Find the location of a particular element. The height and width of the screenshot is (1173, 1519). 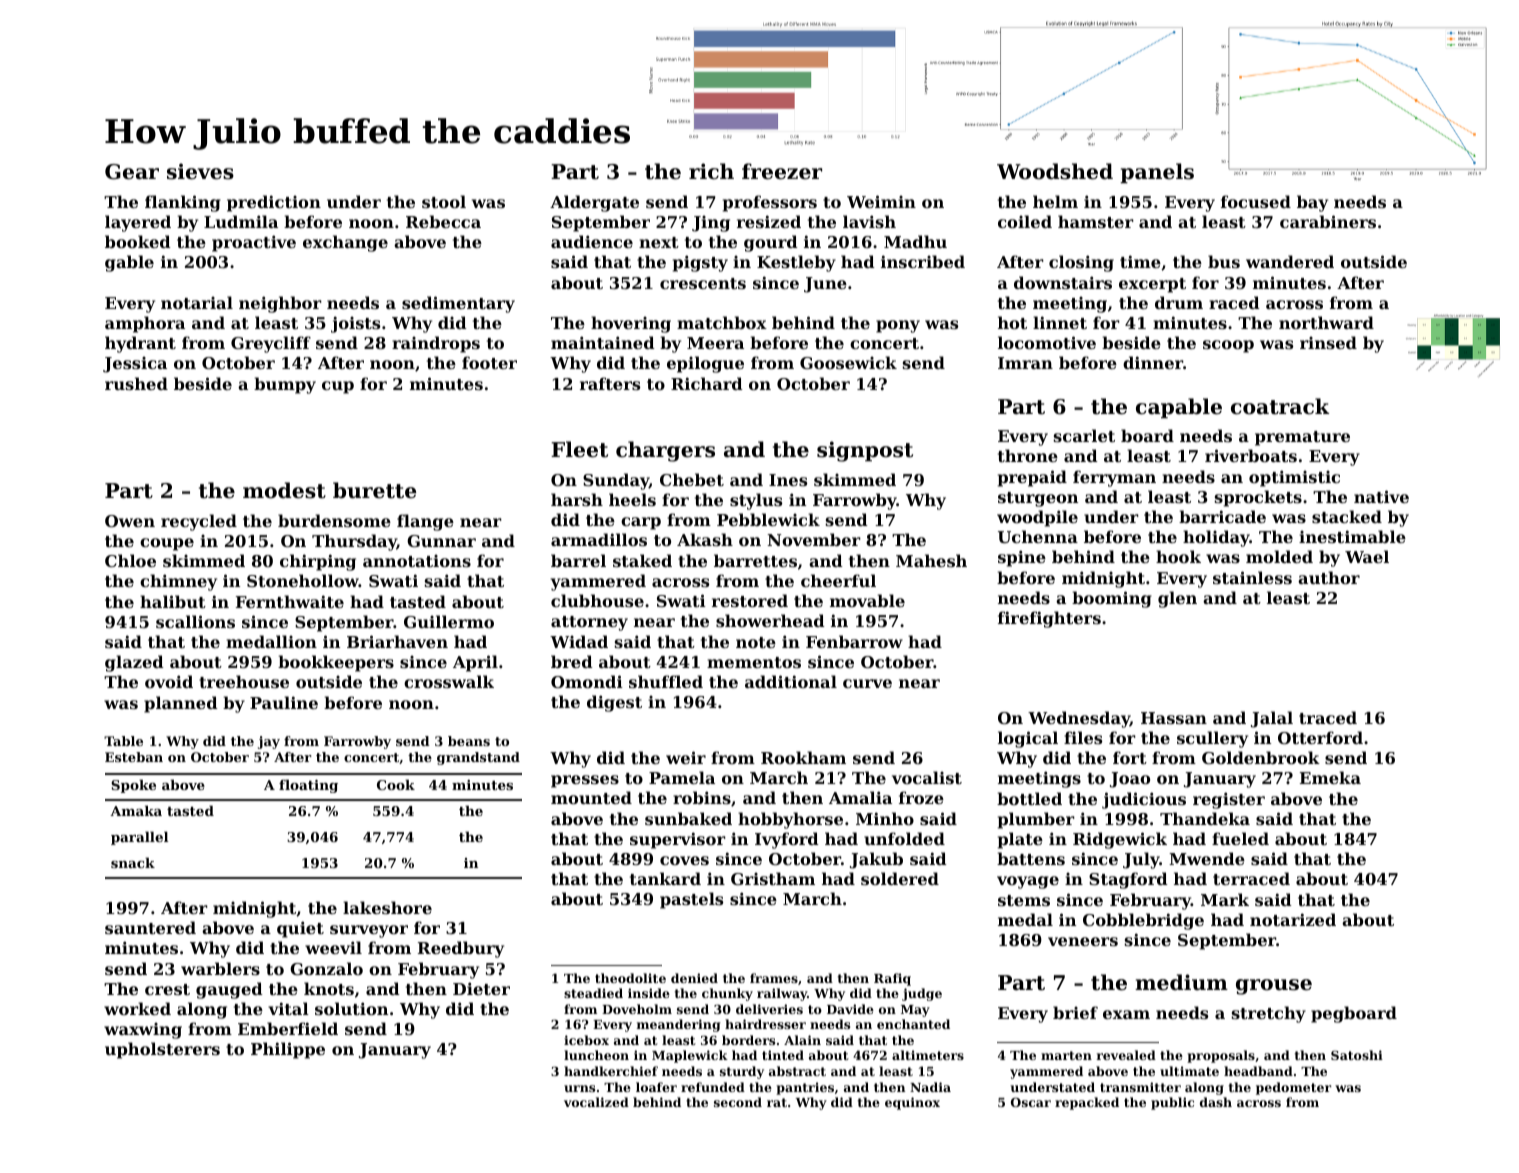

upholsterers is located at coordinates (162, 1050).
